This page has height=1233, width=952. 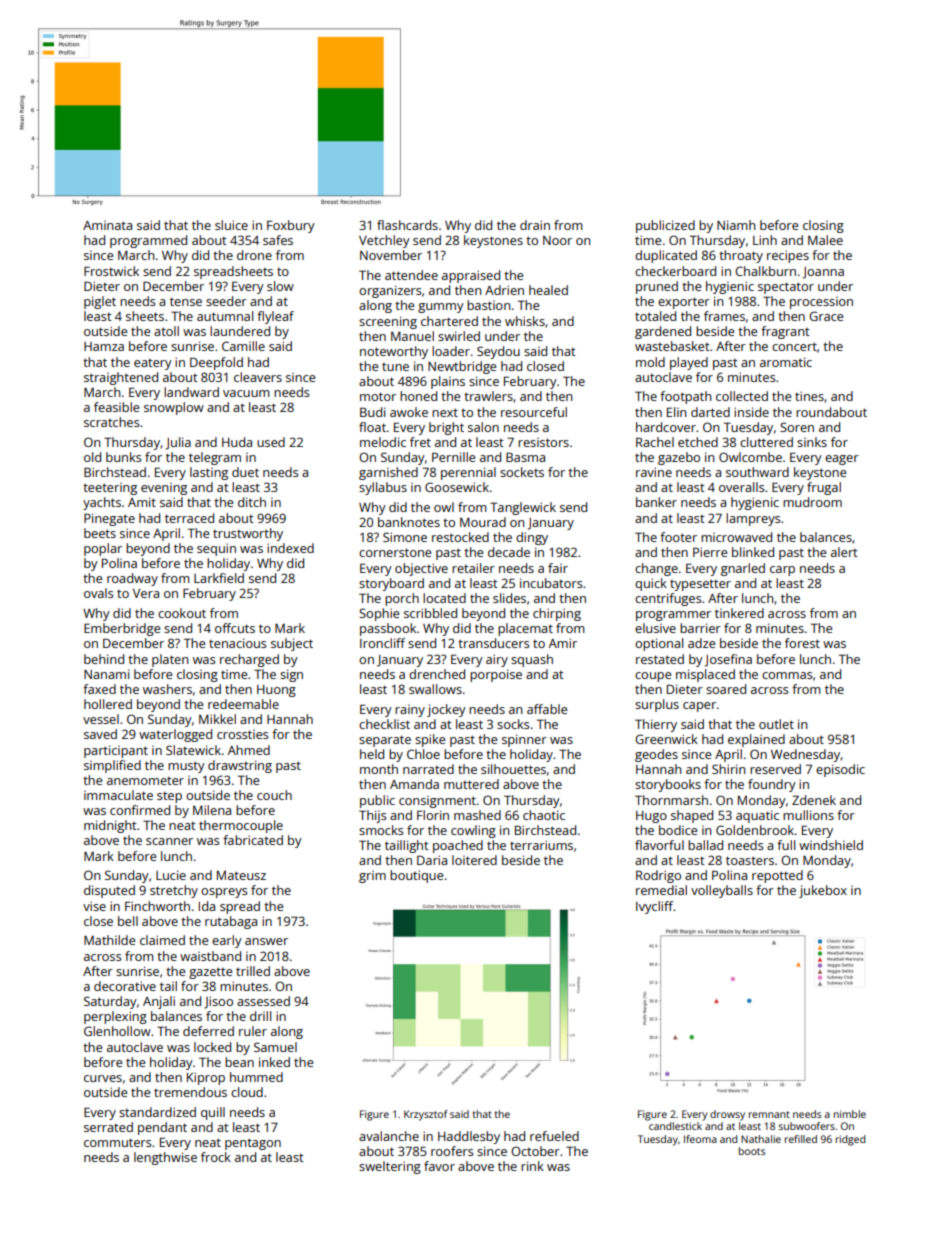 I want to click on Aminata, so click(x=107, y=225).
